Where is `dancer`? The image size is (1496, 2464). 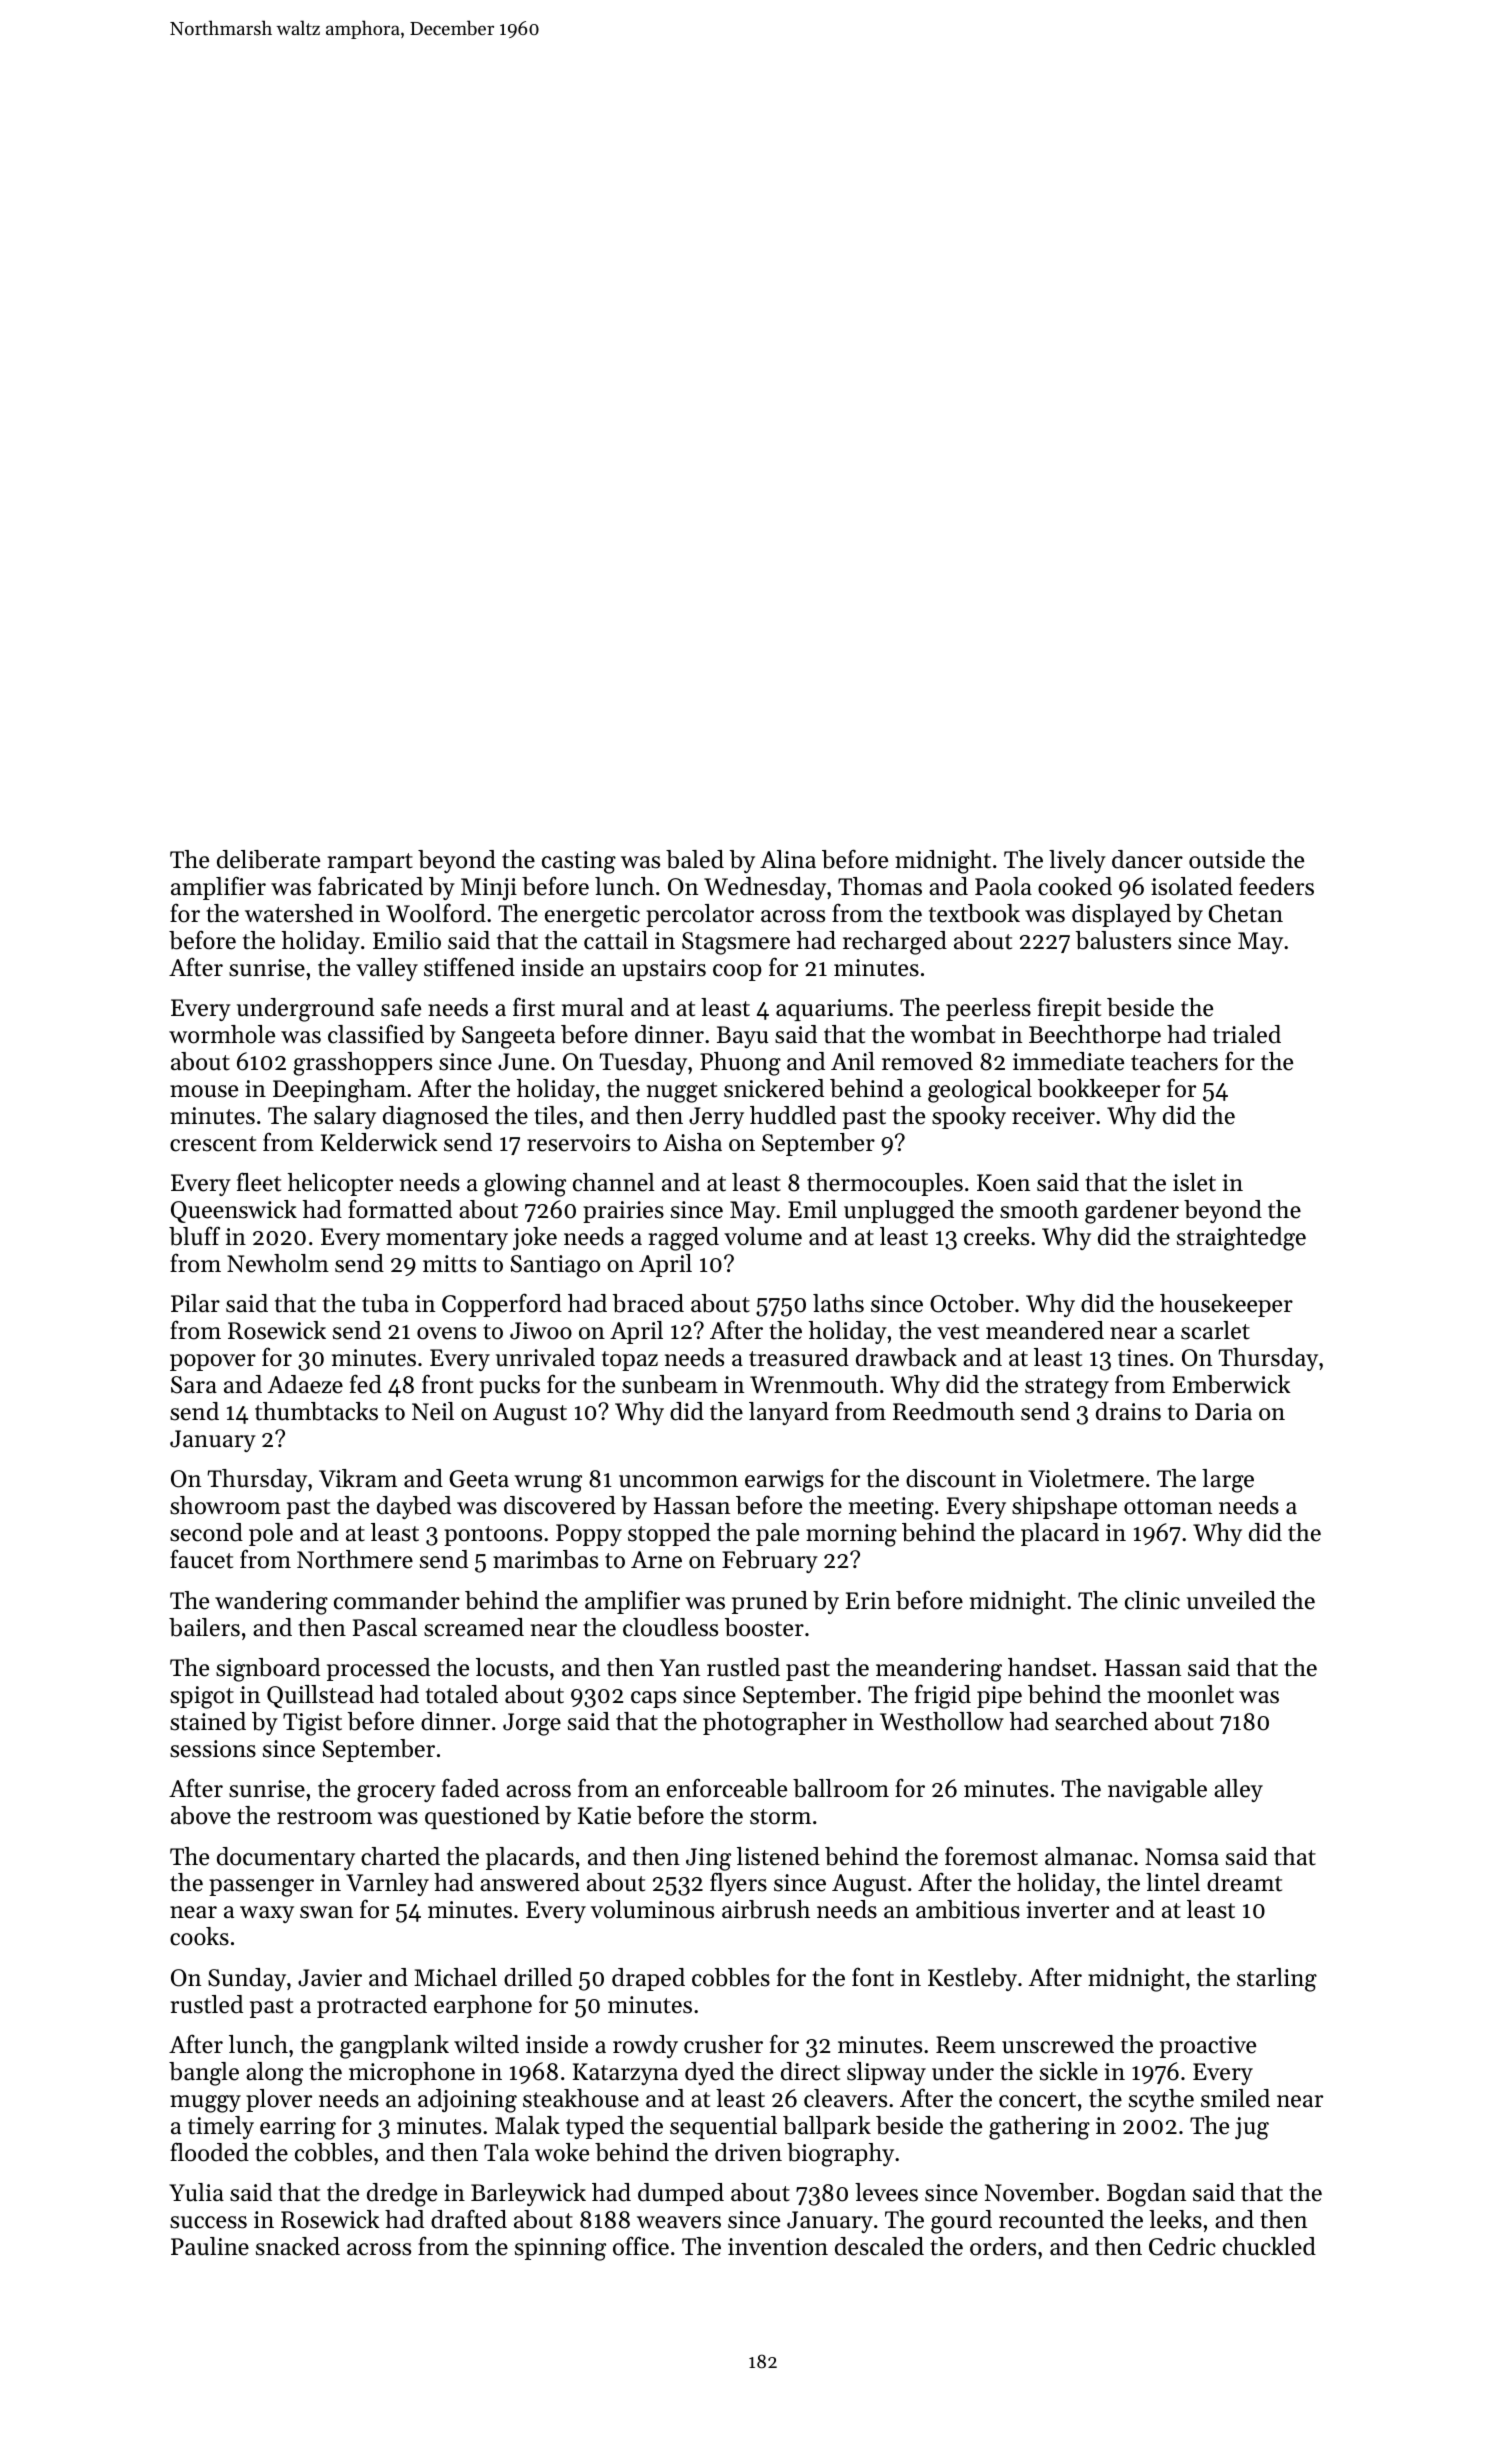
dancer is located at coordinates (1147, 859).
